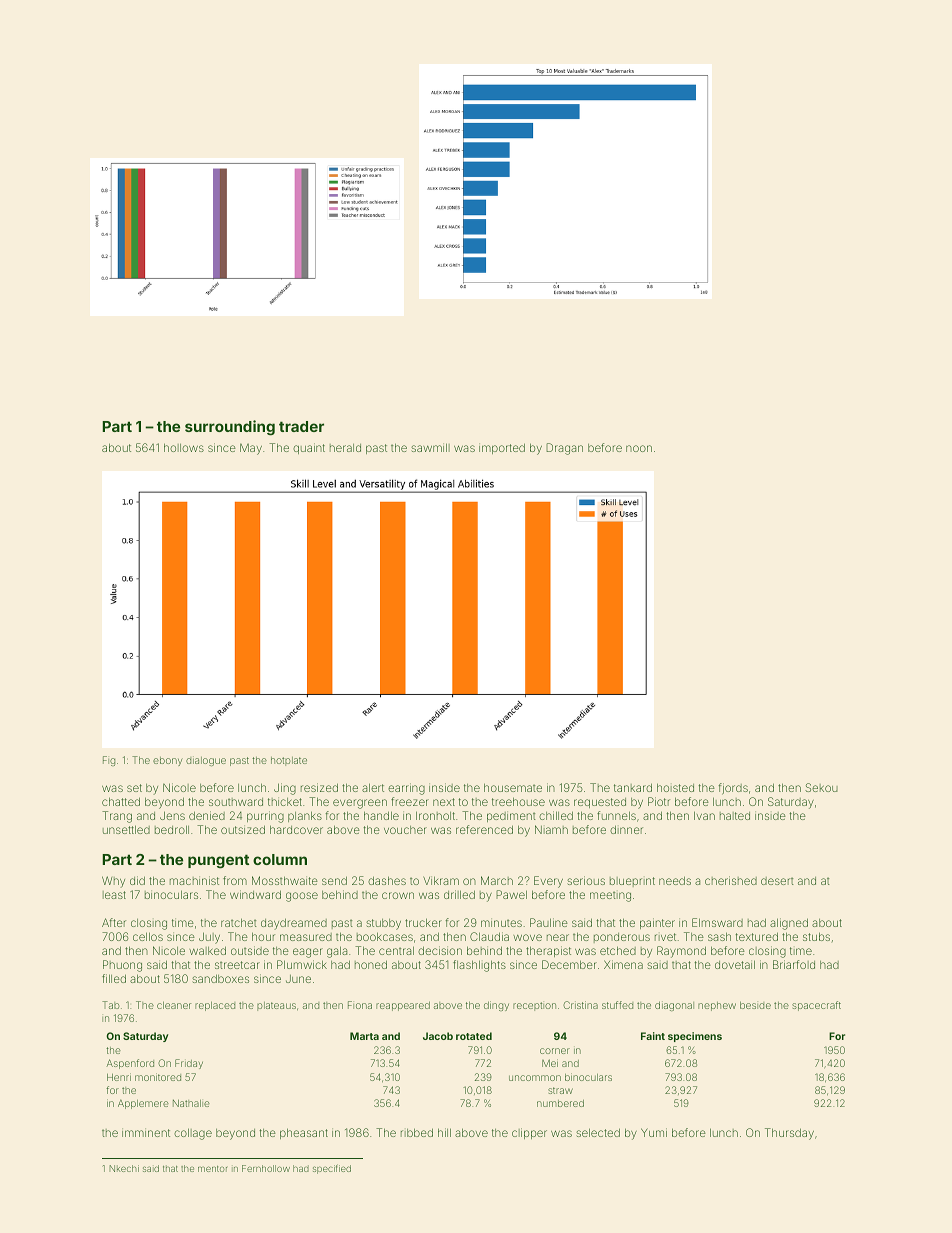  What do you see at coordinates (777, 881) in the screenshot?
I see `desert` at bounding box center [777, 881].
